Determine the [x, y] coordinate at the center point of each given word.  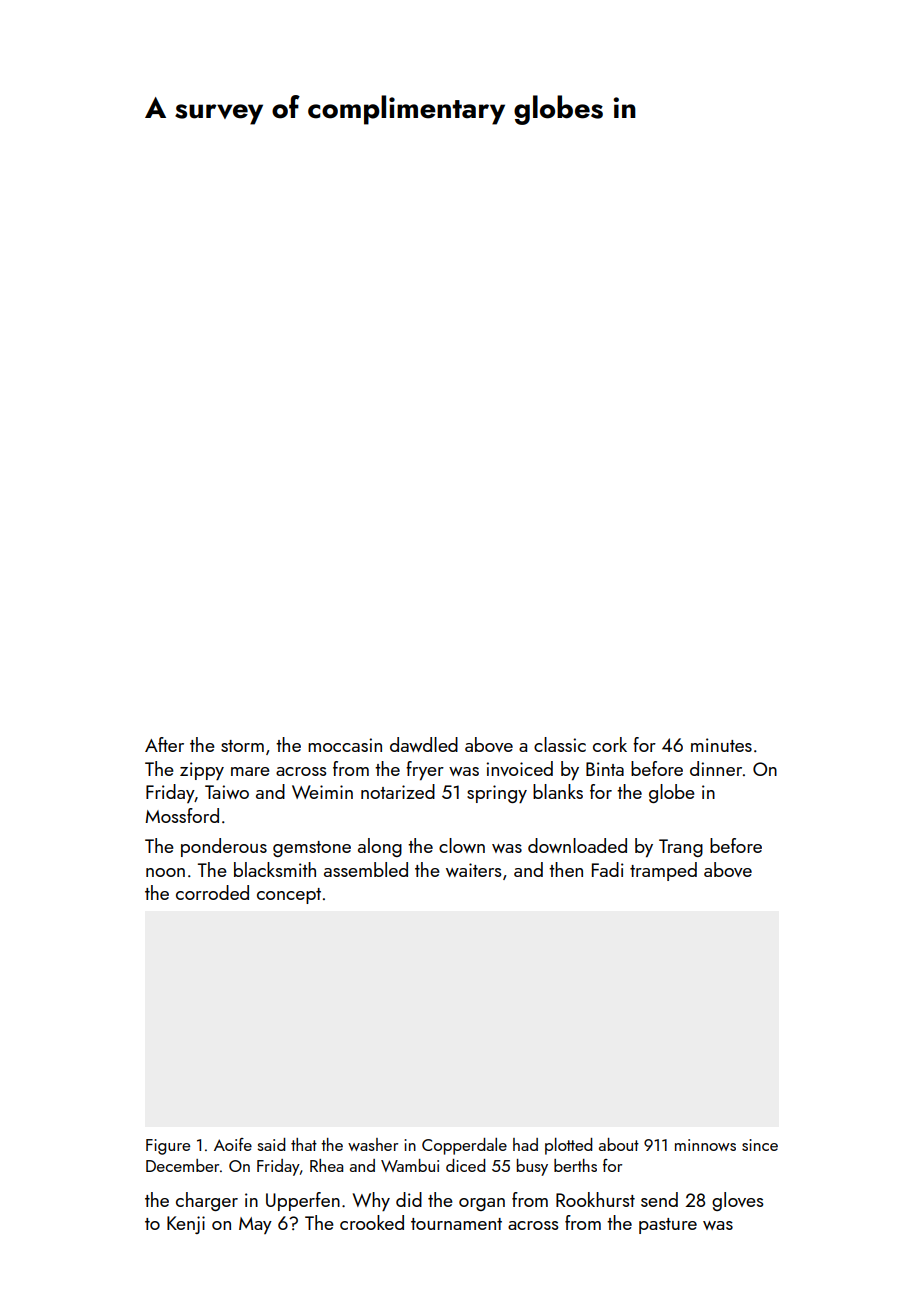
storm [242, 746]
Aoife [233, 1144]
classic [560, 744]
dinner [716, 768]
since [760, 1145]
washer [373, 1144]
